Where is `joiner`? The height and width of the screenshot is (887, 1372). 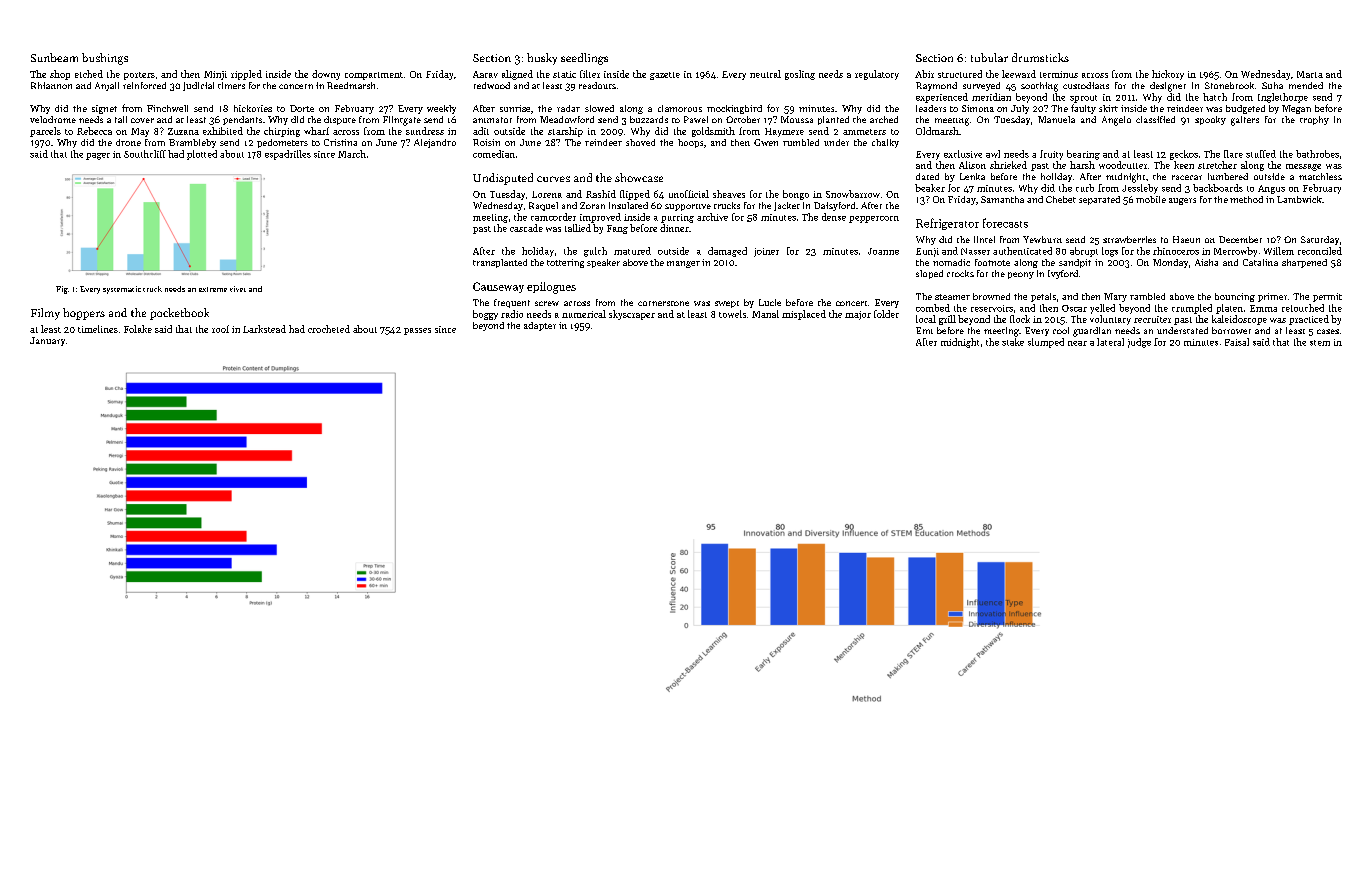
joiner is located at coordinates (766, 252).
